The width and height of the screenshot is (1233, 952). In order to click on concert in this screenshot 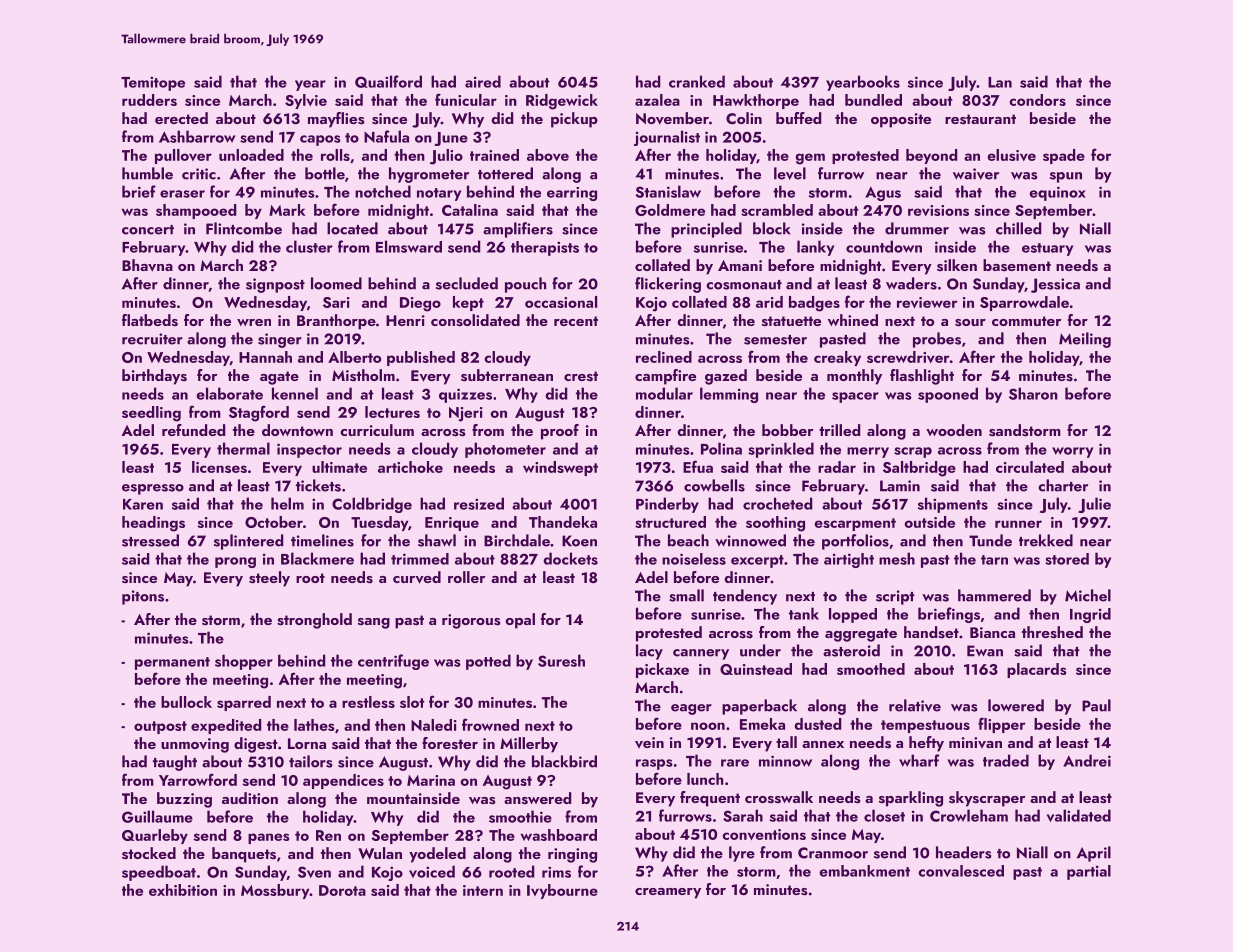, I will do `click(148, 230)`.
